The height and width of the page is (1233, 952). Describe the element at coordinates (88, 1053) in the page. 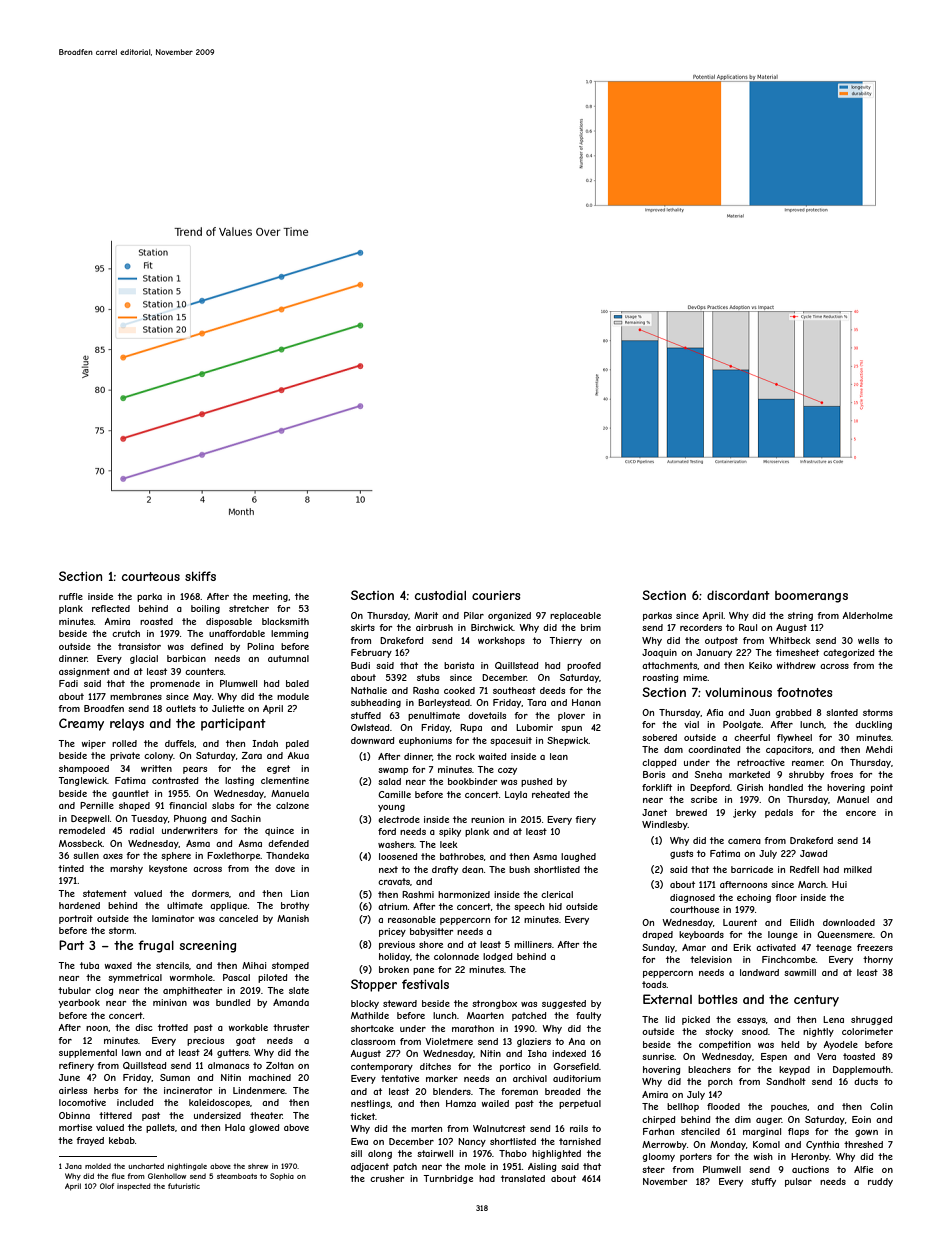

I see `supplemental` at that location.
